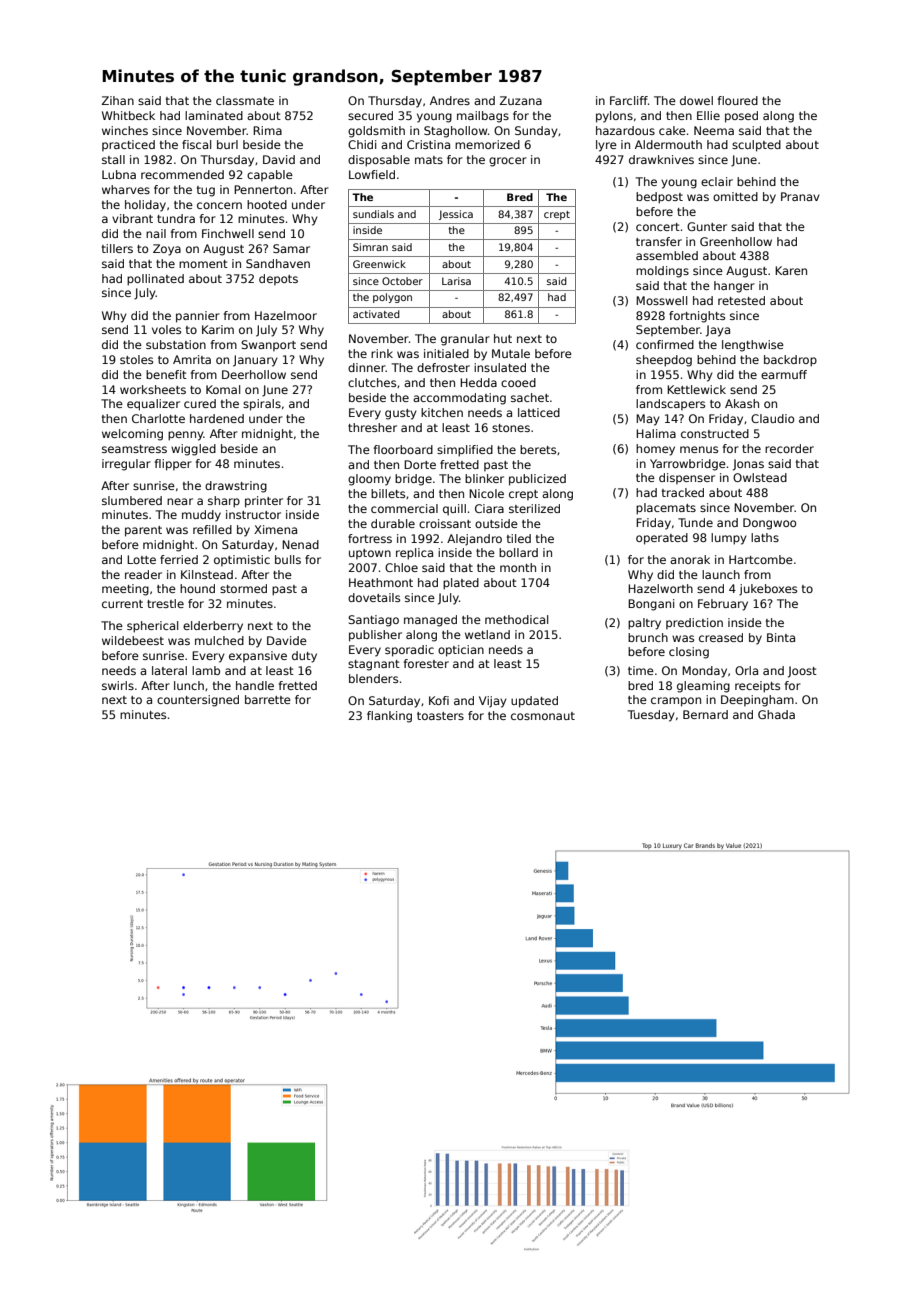  What do you see at coordinates (530, 397) in the document?
I see `sachet` at bounding box center [530, 397].
